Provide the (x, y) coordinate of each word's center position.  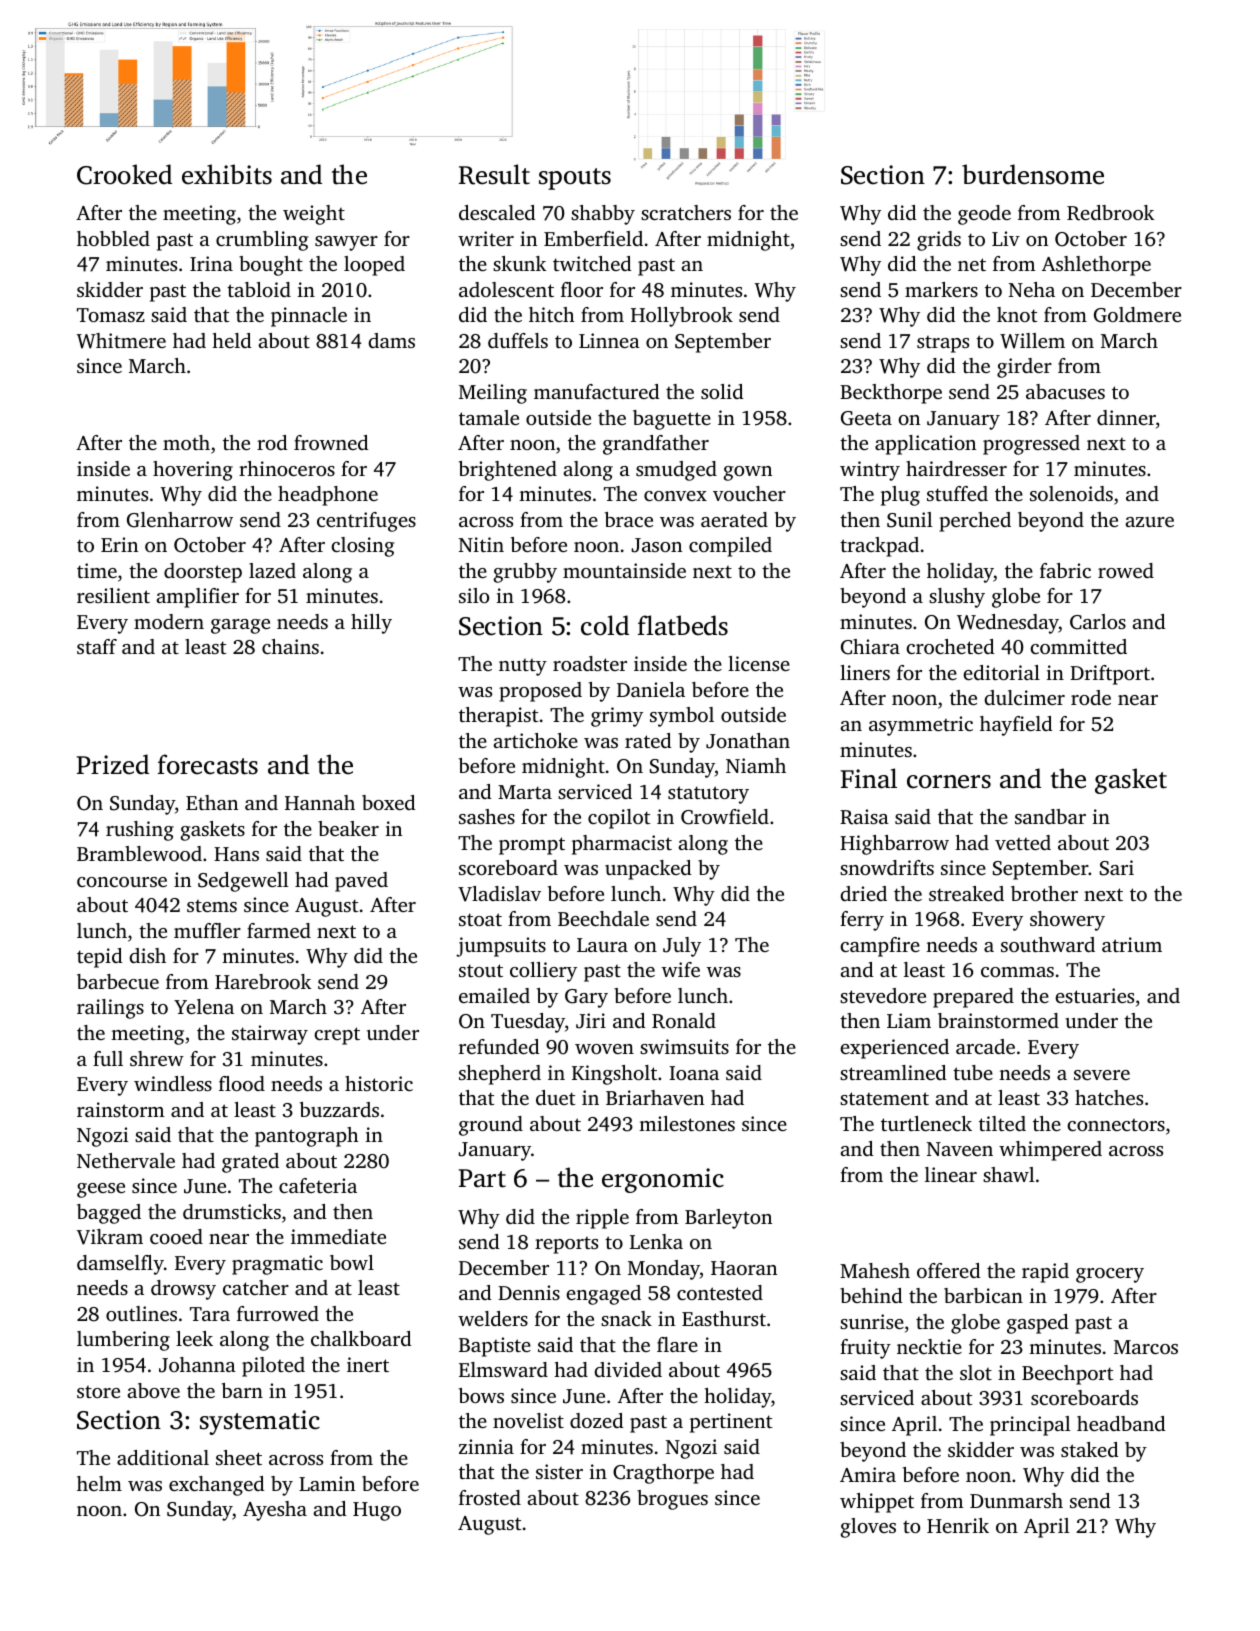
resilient (113, 595)
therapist (498, 717)
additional (163, 1457)
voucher (749, 493)
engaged (603, 1295)
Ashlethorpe (1096, 266)
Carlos (1098, 622)
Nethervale (126, 1160)
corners (949, 782)
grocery (1110, 1275)
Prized (113, 764)
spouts (575, 179)
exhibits (227, 174)
